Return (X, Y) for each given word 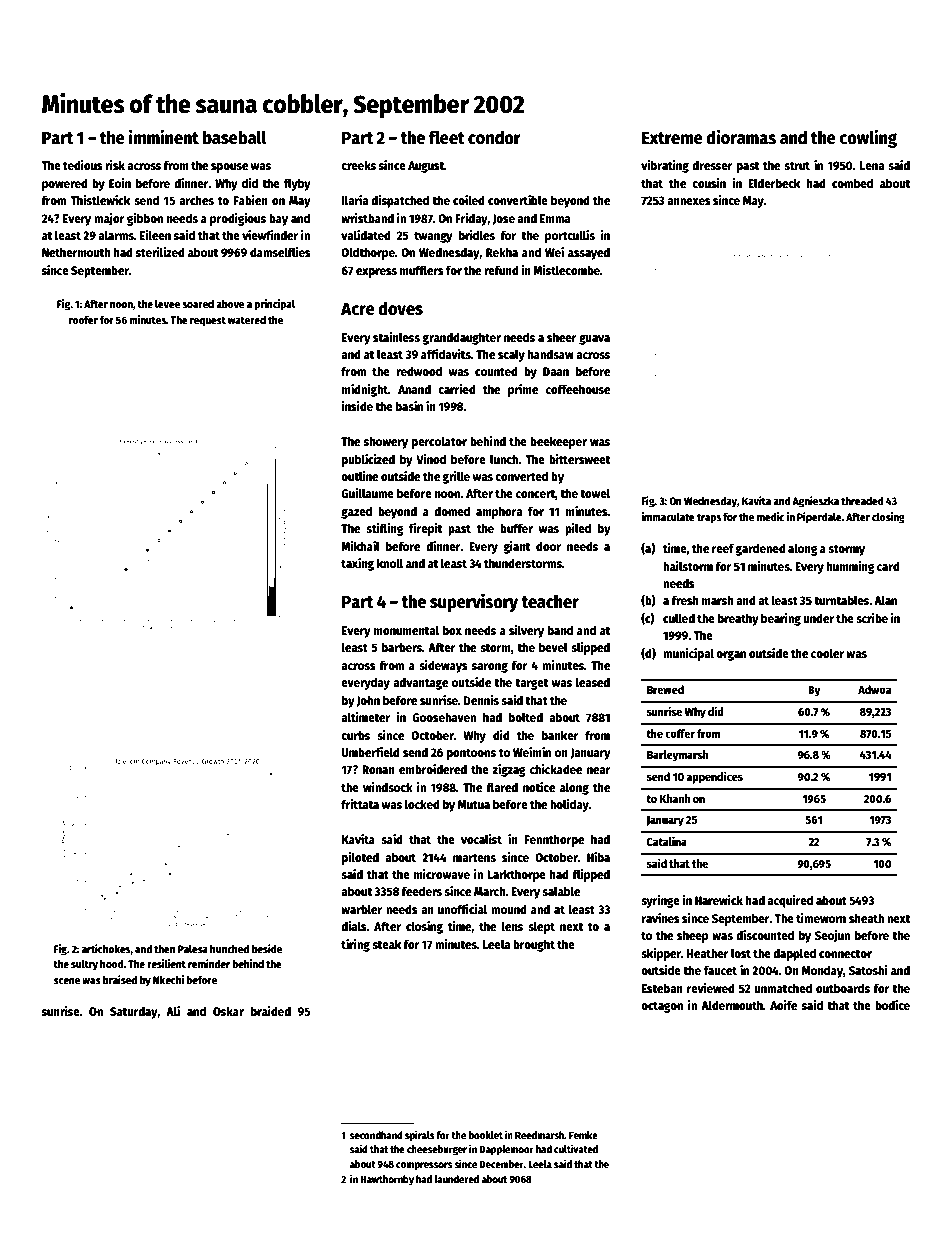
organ (731, 655)
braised (120, 979)
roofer (83, 320)
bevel (553, 647)
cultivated (576, 1148)
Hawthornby (387, 1180)
